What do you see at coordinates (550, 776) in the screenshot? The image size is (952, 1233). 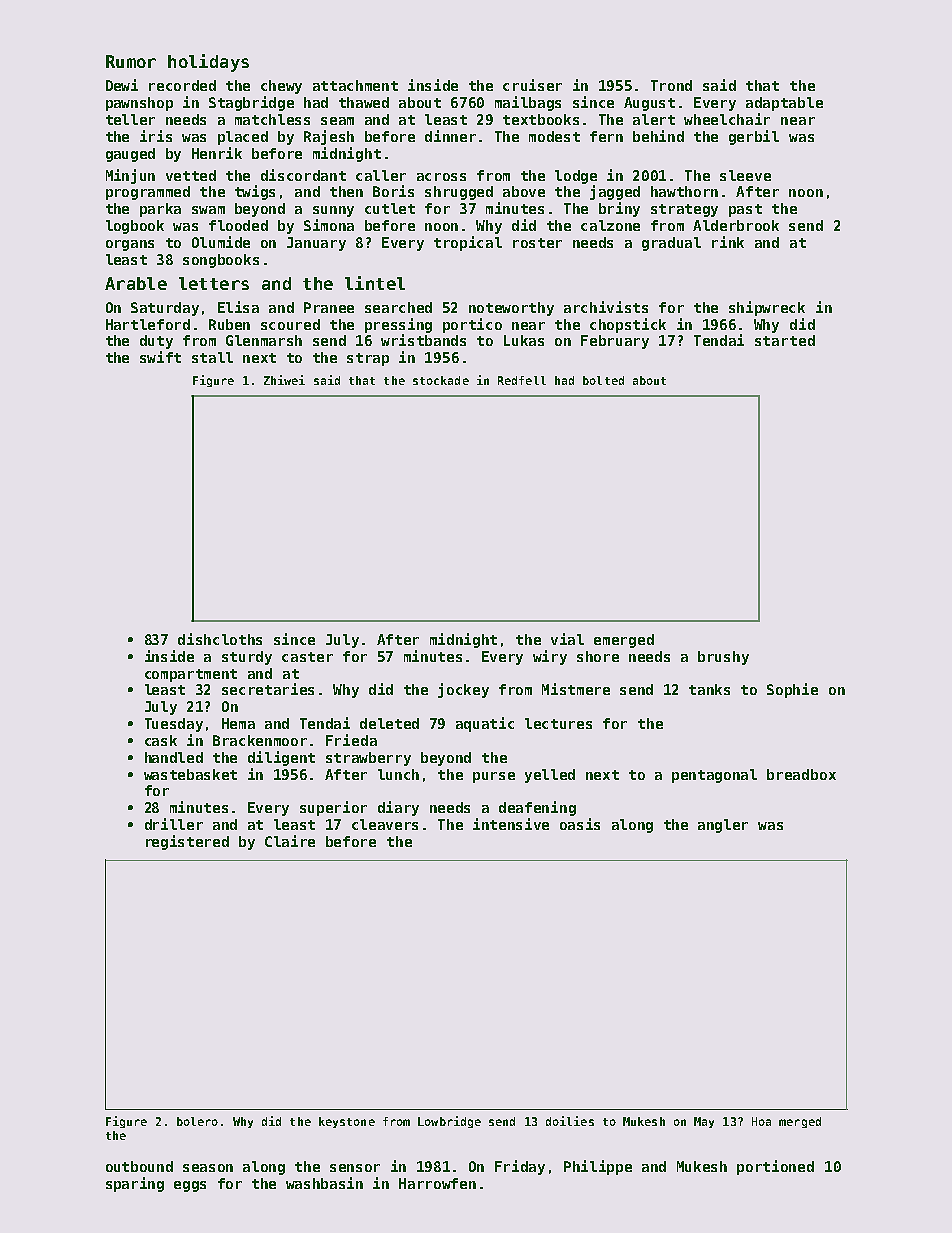 I see `yelled` at bounding box center [550, 776].
